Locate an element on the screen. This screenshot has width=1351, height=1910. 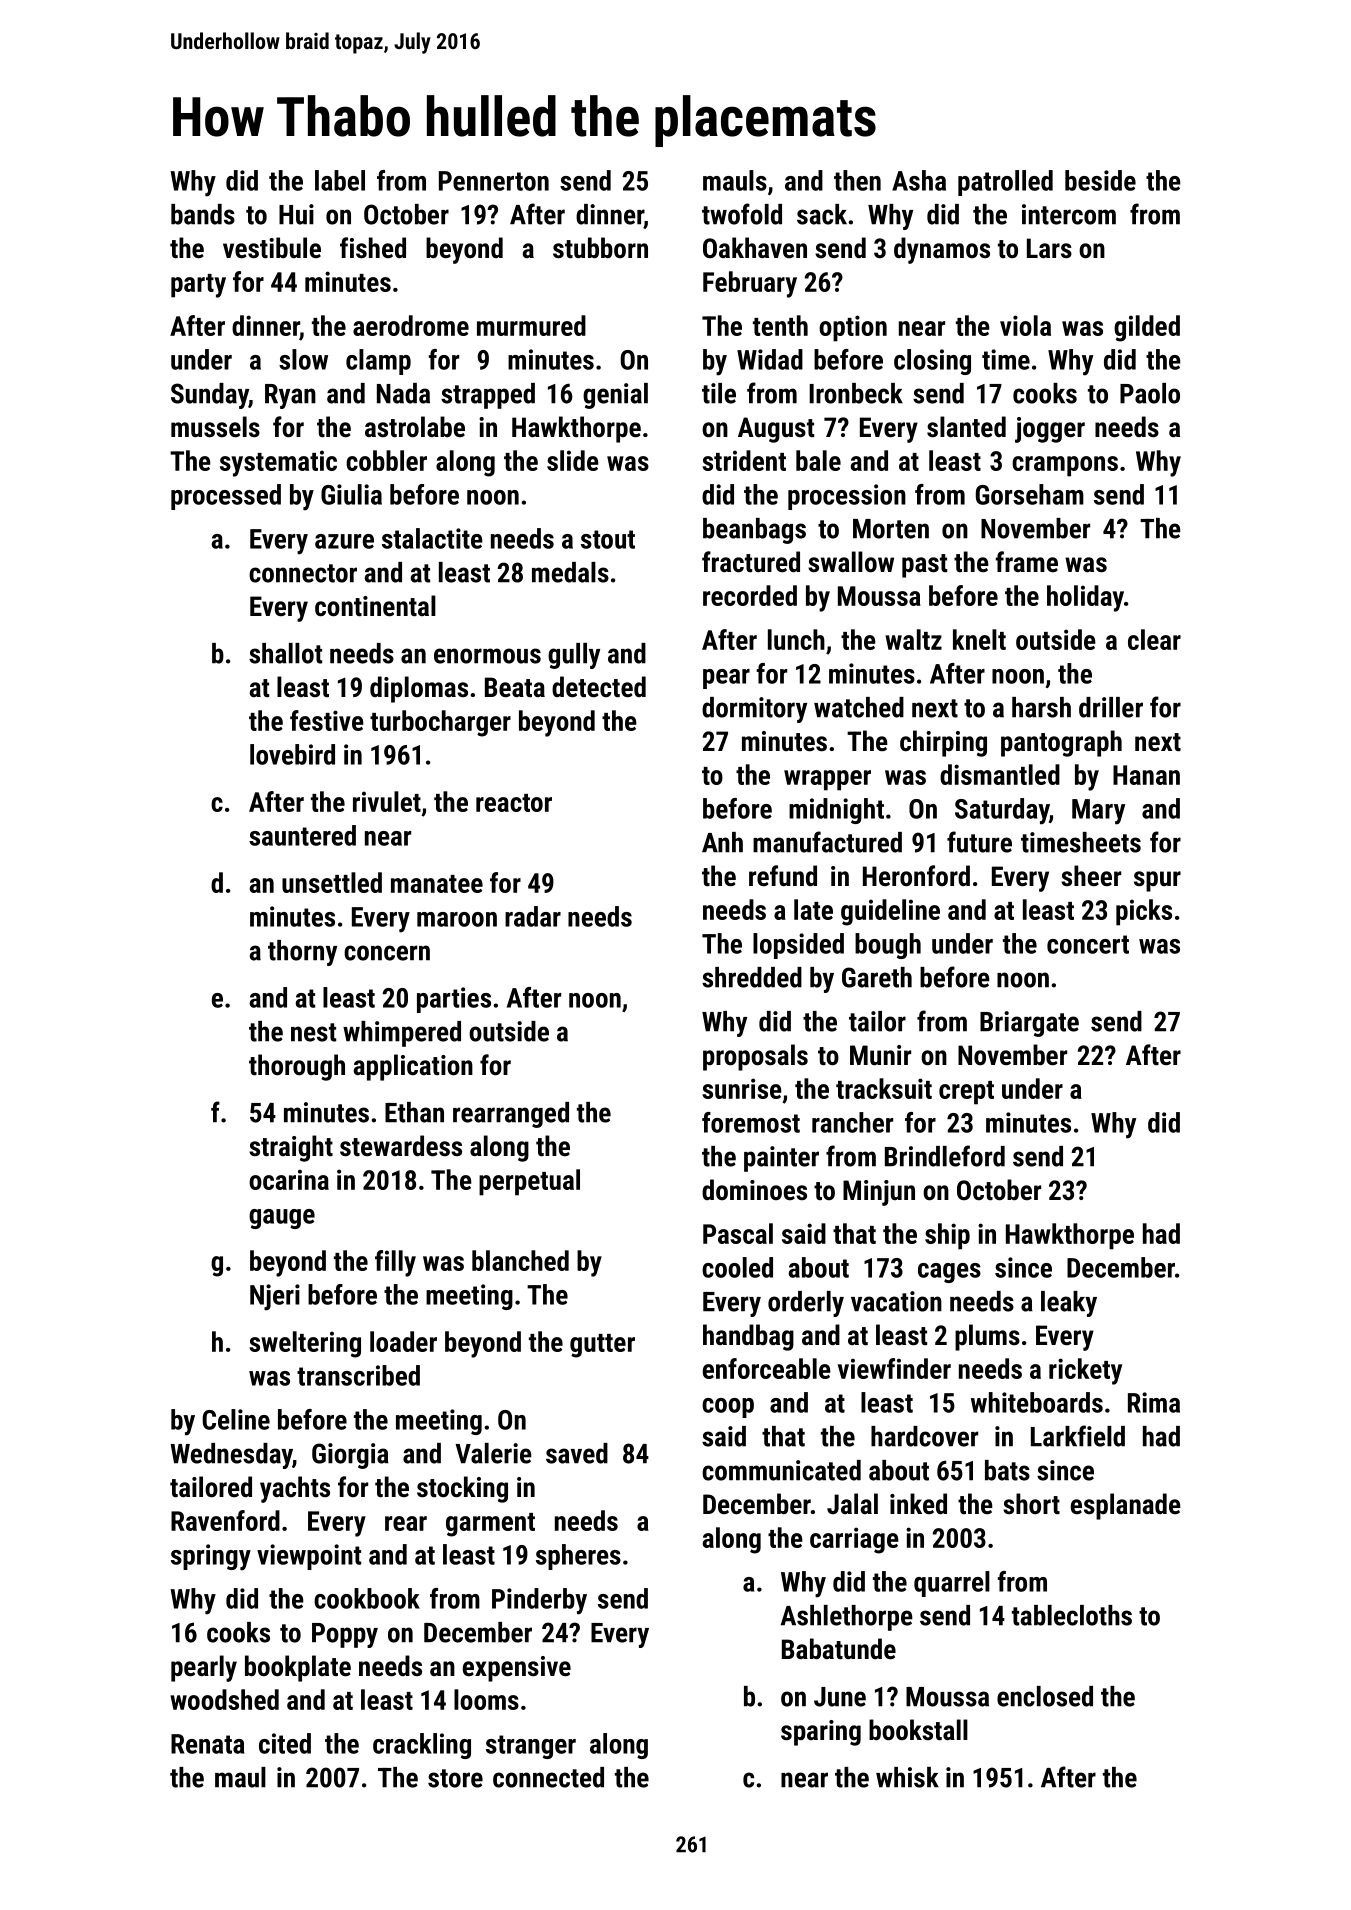
turbocharger is located at coordinates (440, 723).
